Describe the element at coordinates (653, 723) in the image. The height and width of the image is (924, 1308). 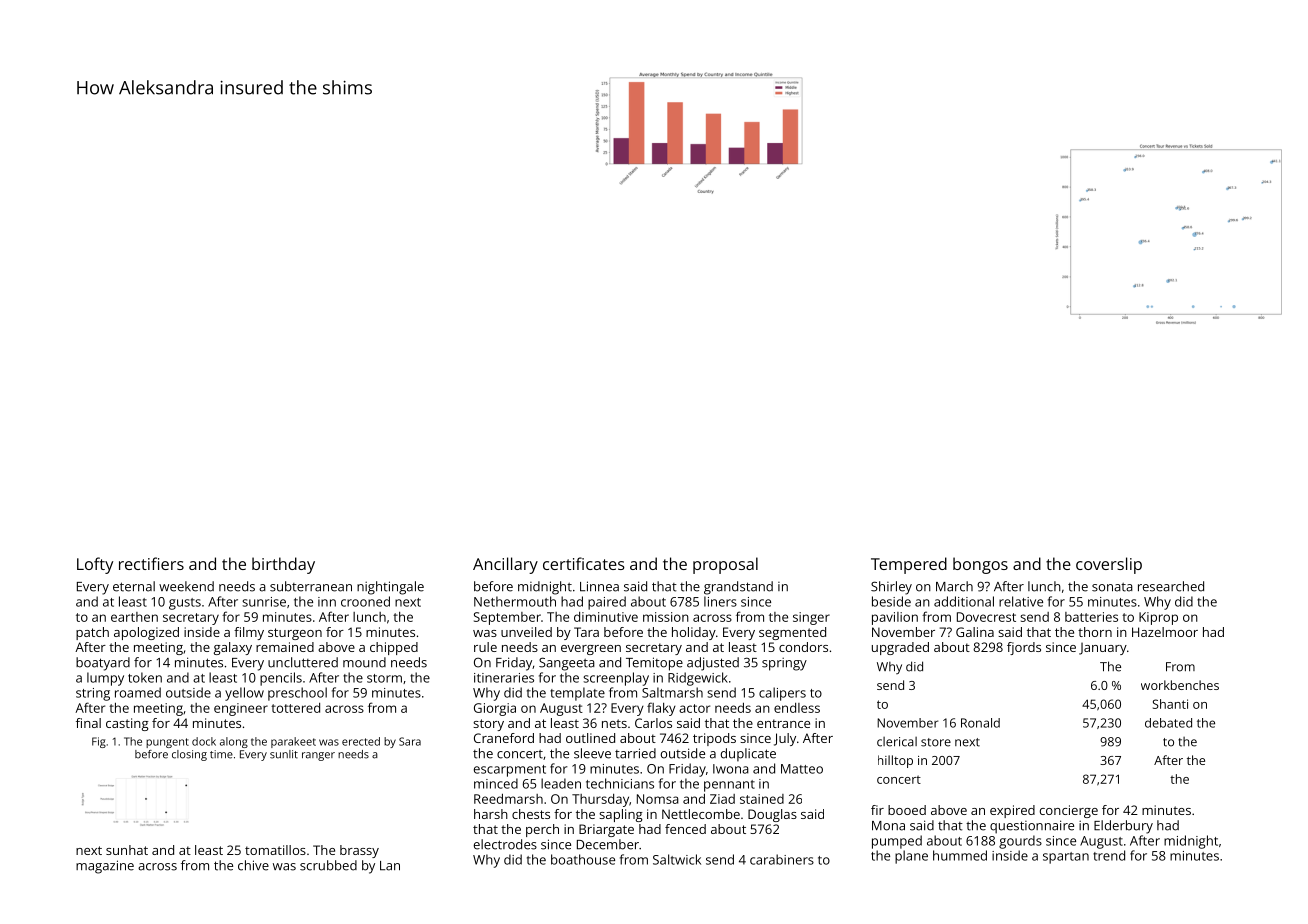
I see `Carlos` at that location.
